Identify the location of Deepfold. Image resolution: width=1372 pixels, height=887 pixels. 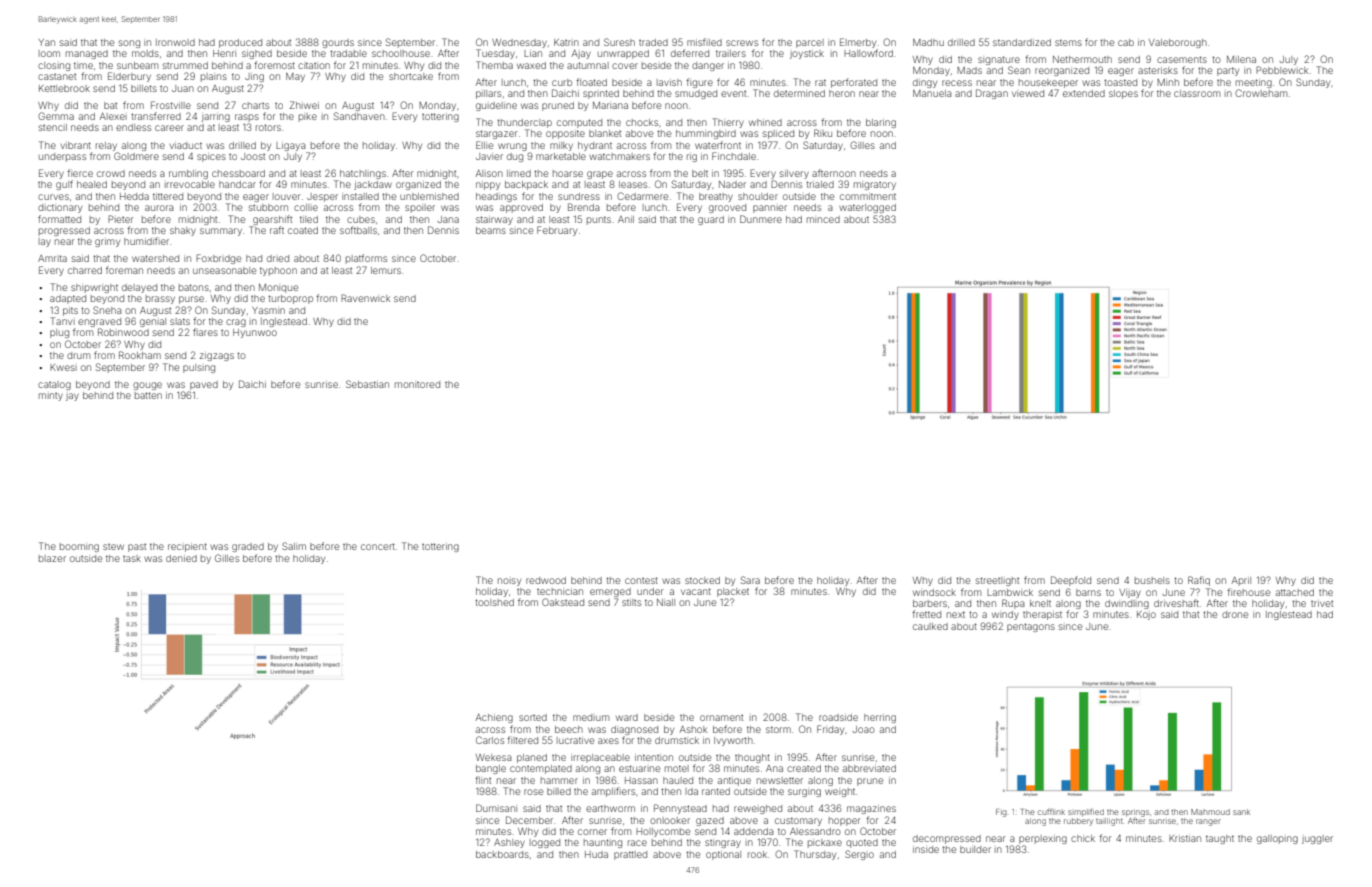
(1071, 581).
